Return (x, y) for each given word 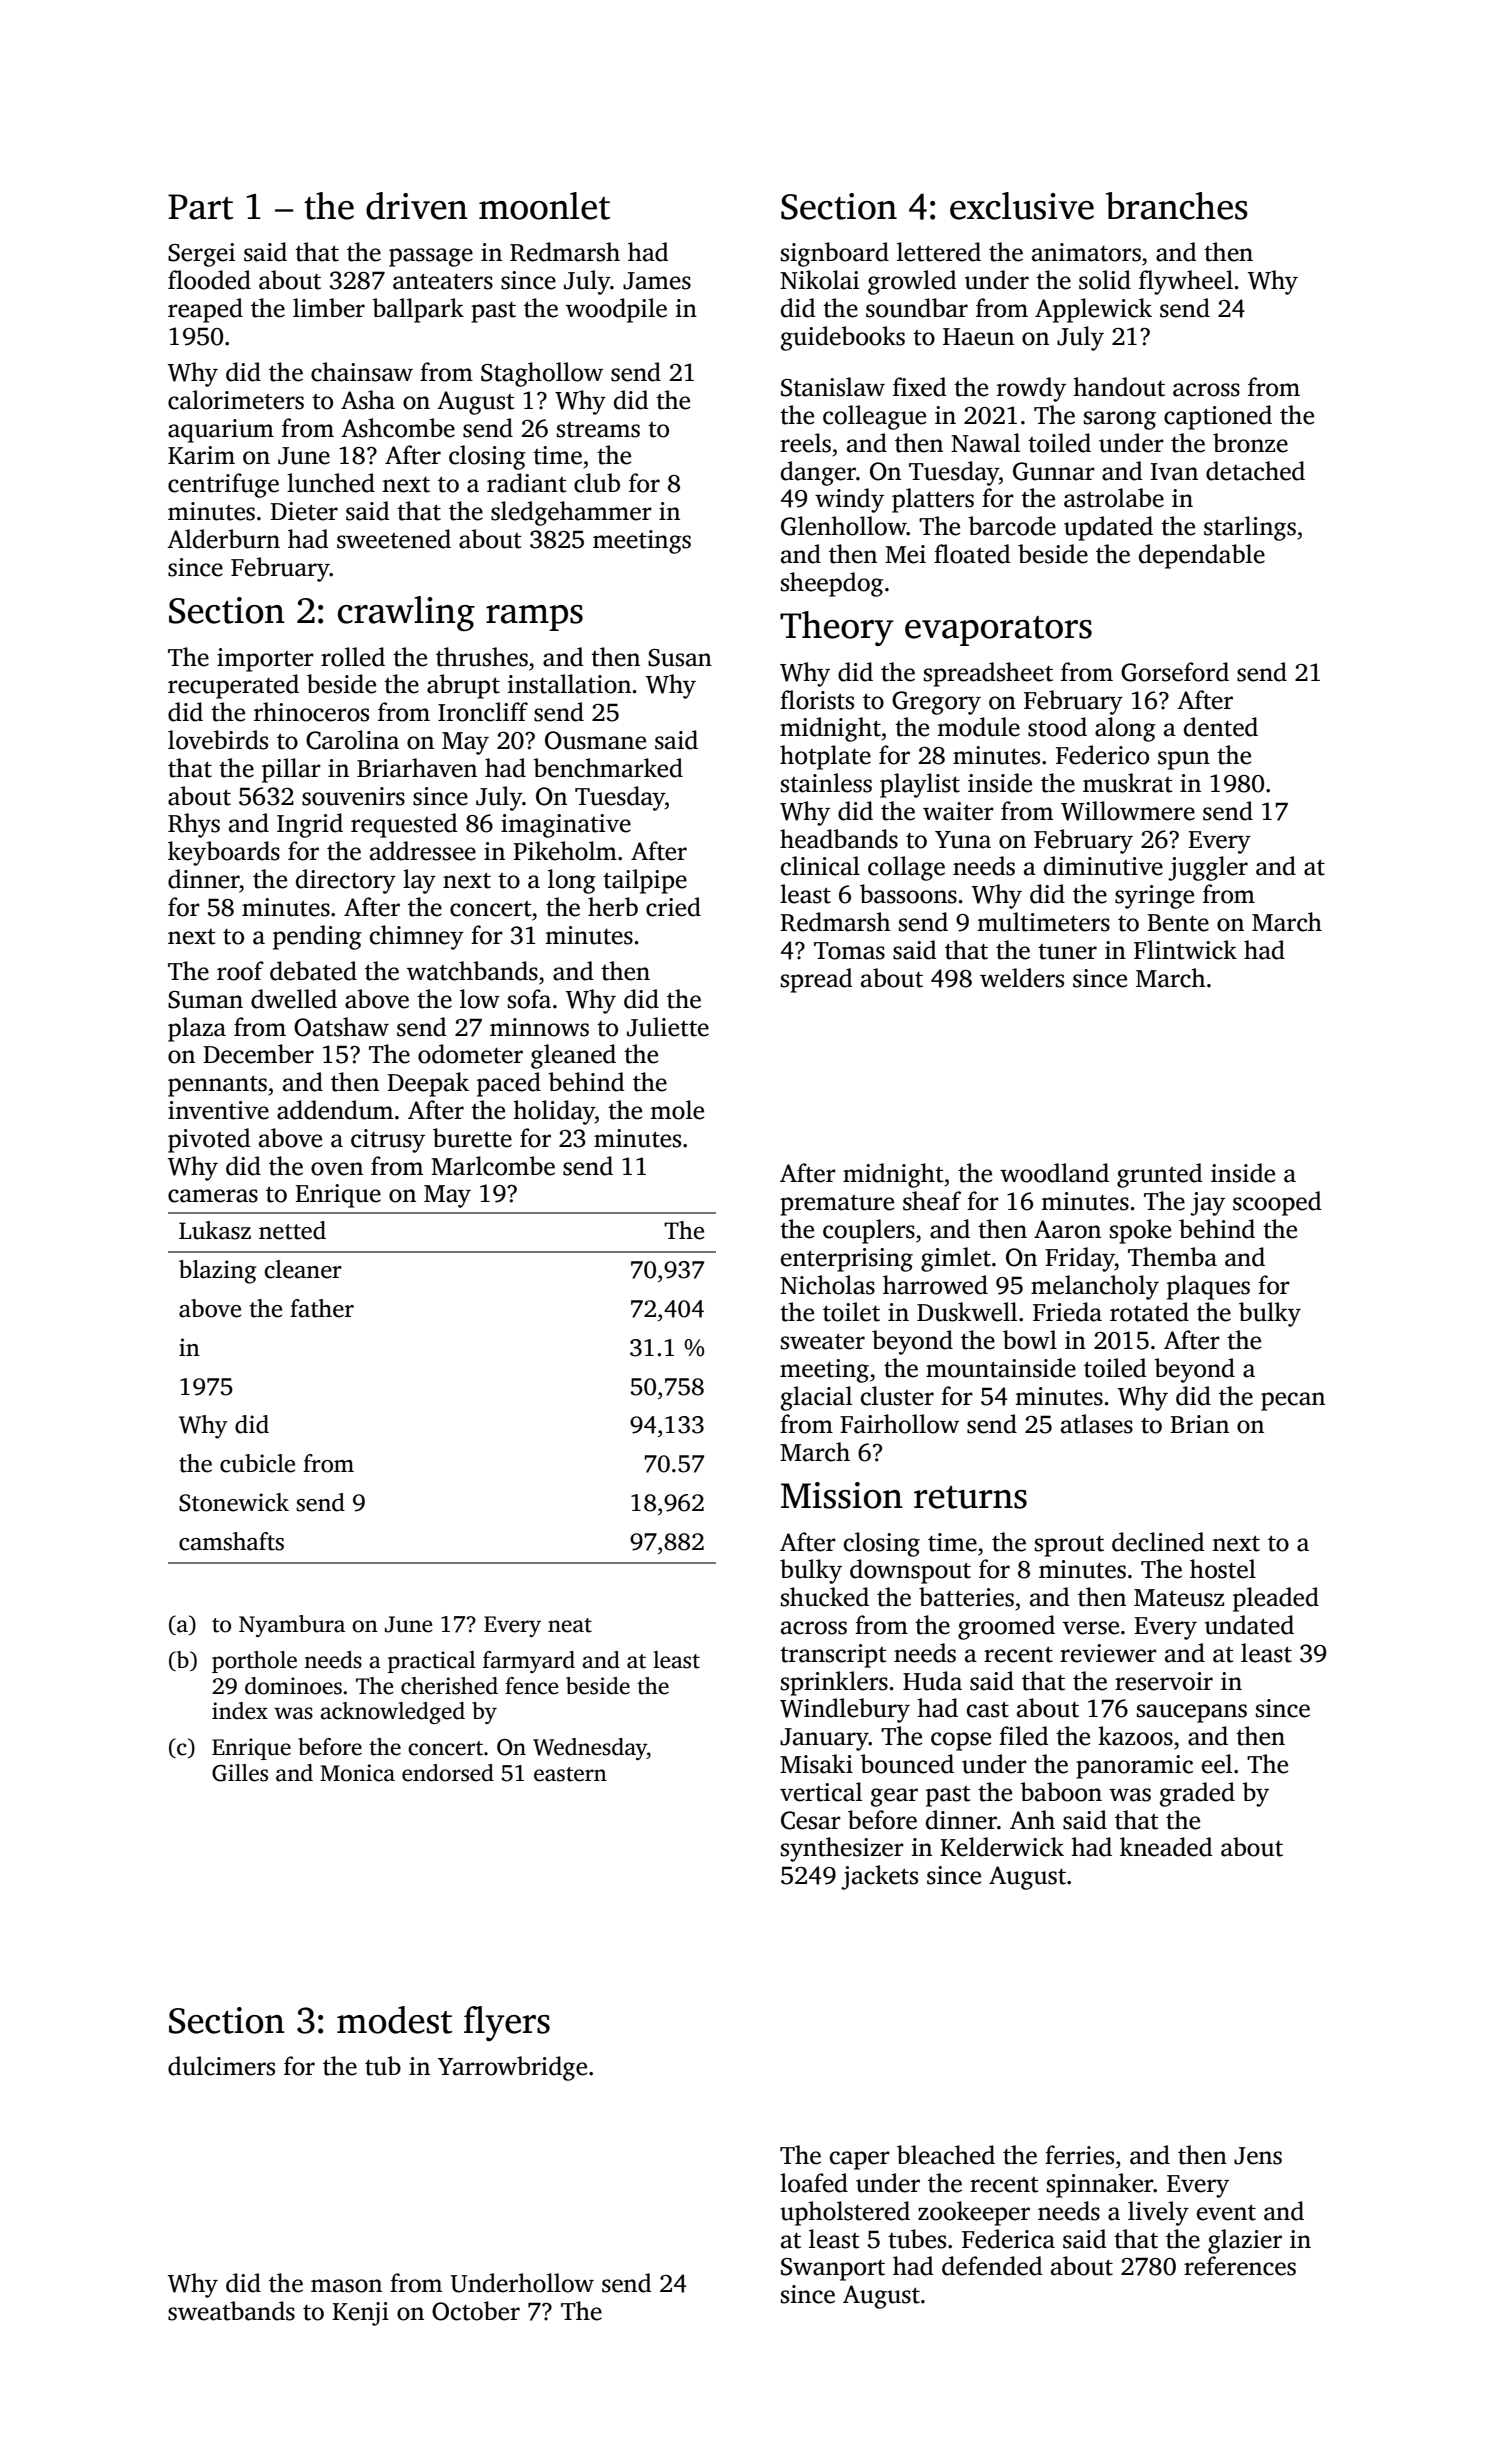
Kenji (360, 2314)
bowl (1030, 1340)
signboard (835, 254)
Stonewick (234, 1502)
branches (1177, 206)
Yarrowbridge (512, 2068)
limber (329, 308)
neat (570, 1625)
